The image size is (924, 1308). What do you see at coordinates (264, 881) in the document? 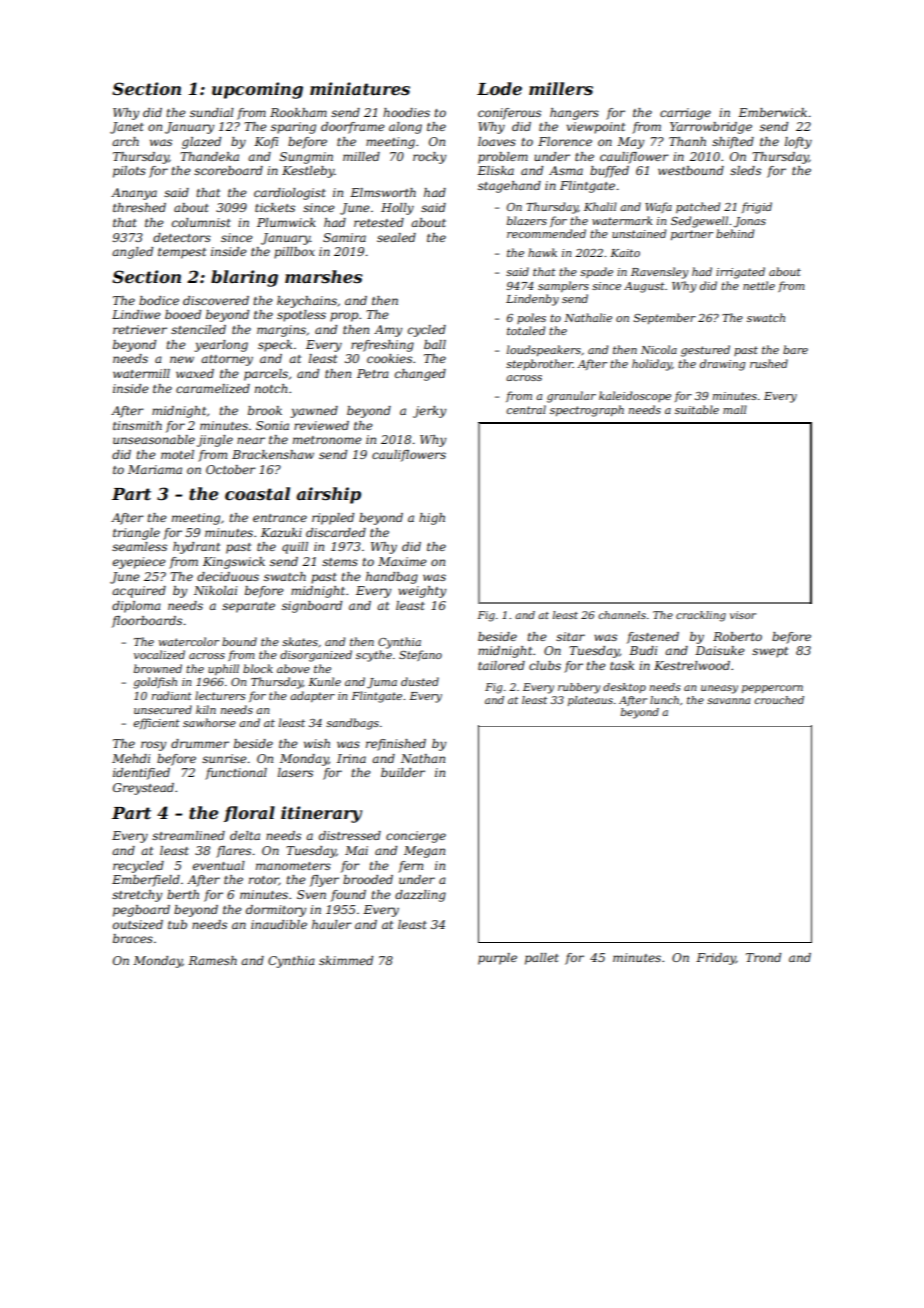
I see `rotor` at bounding box center [264, 881].
